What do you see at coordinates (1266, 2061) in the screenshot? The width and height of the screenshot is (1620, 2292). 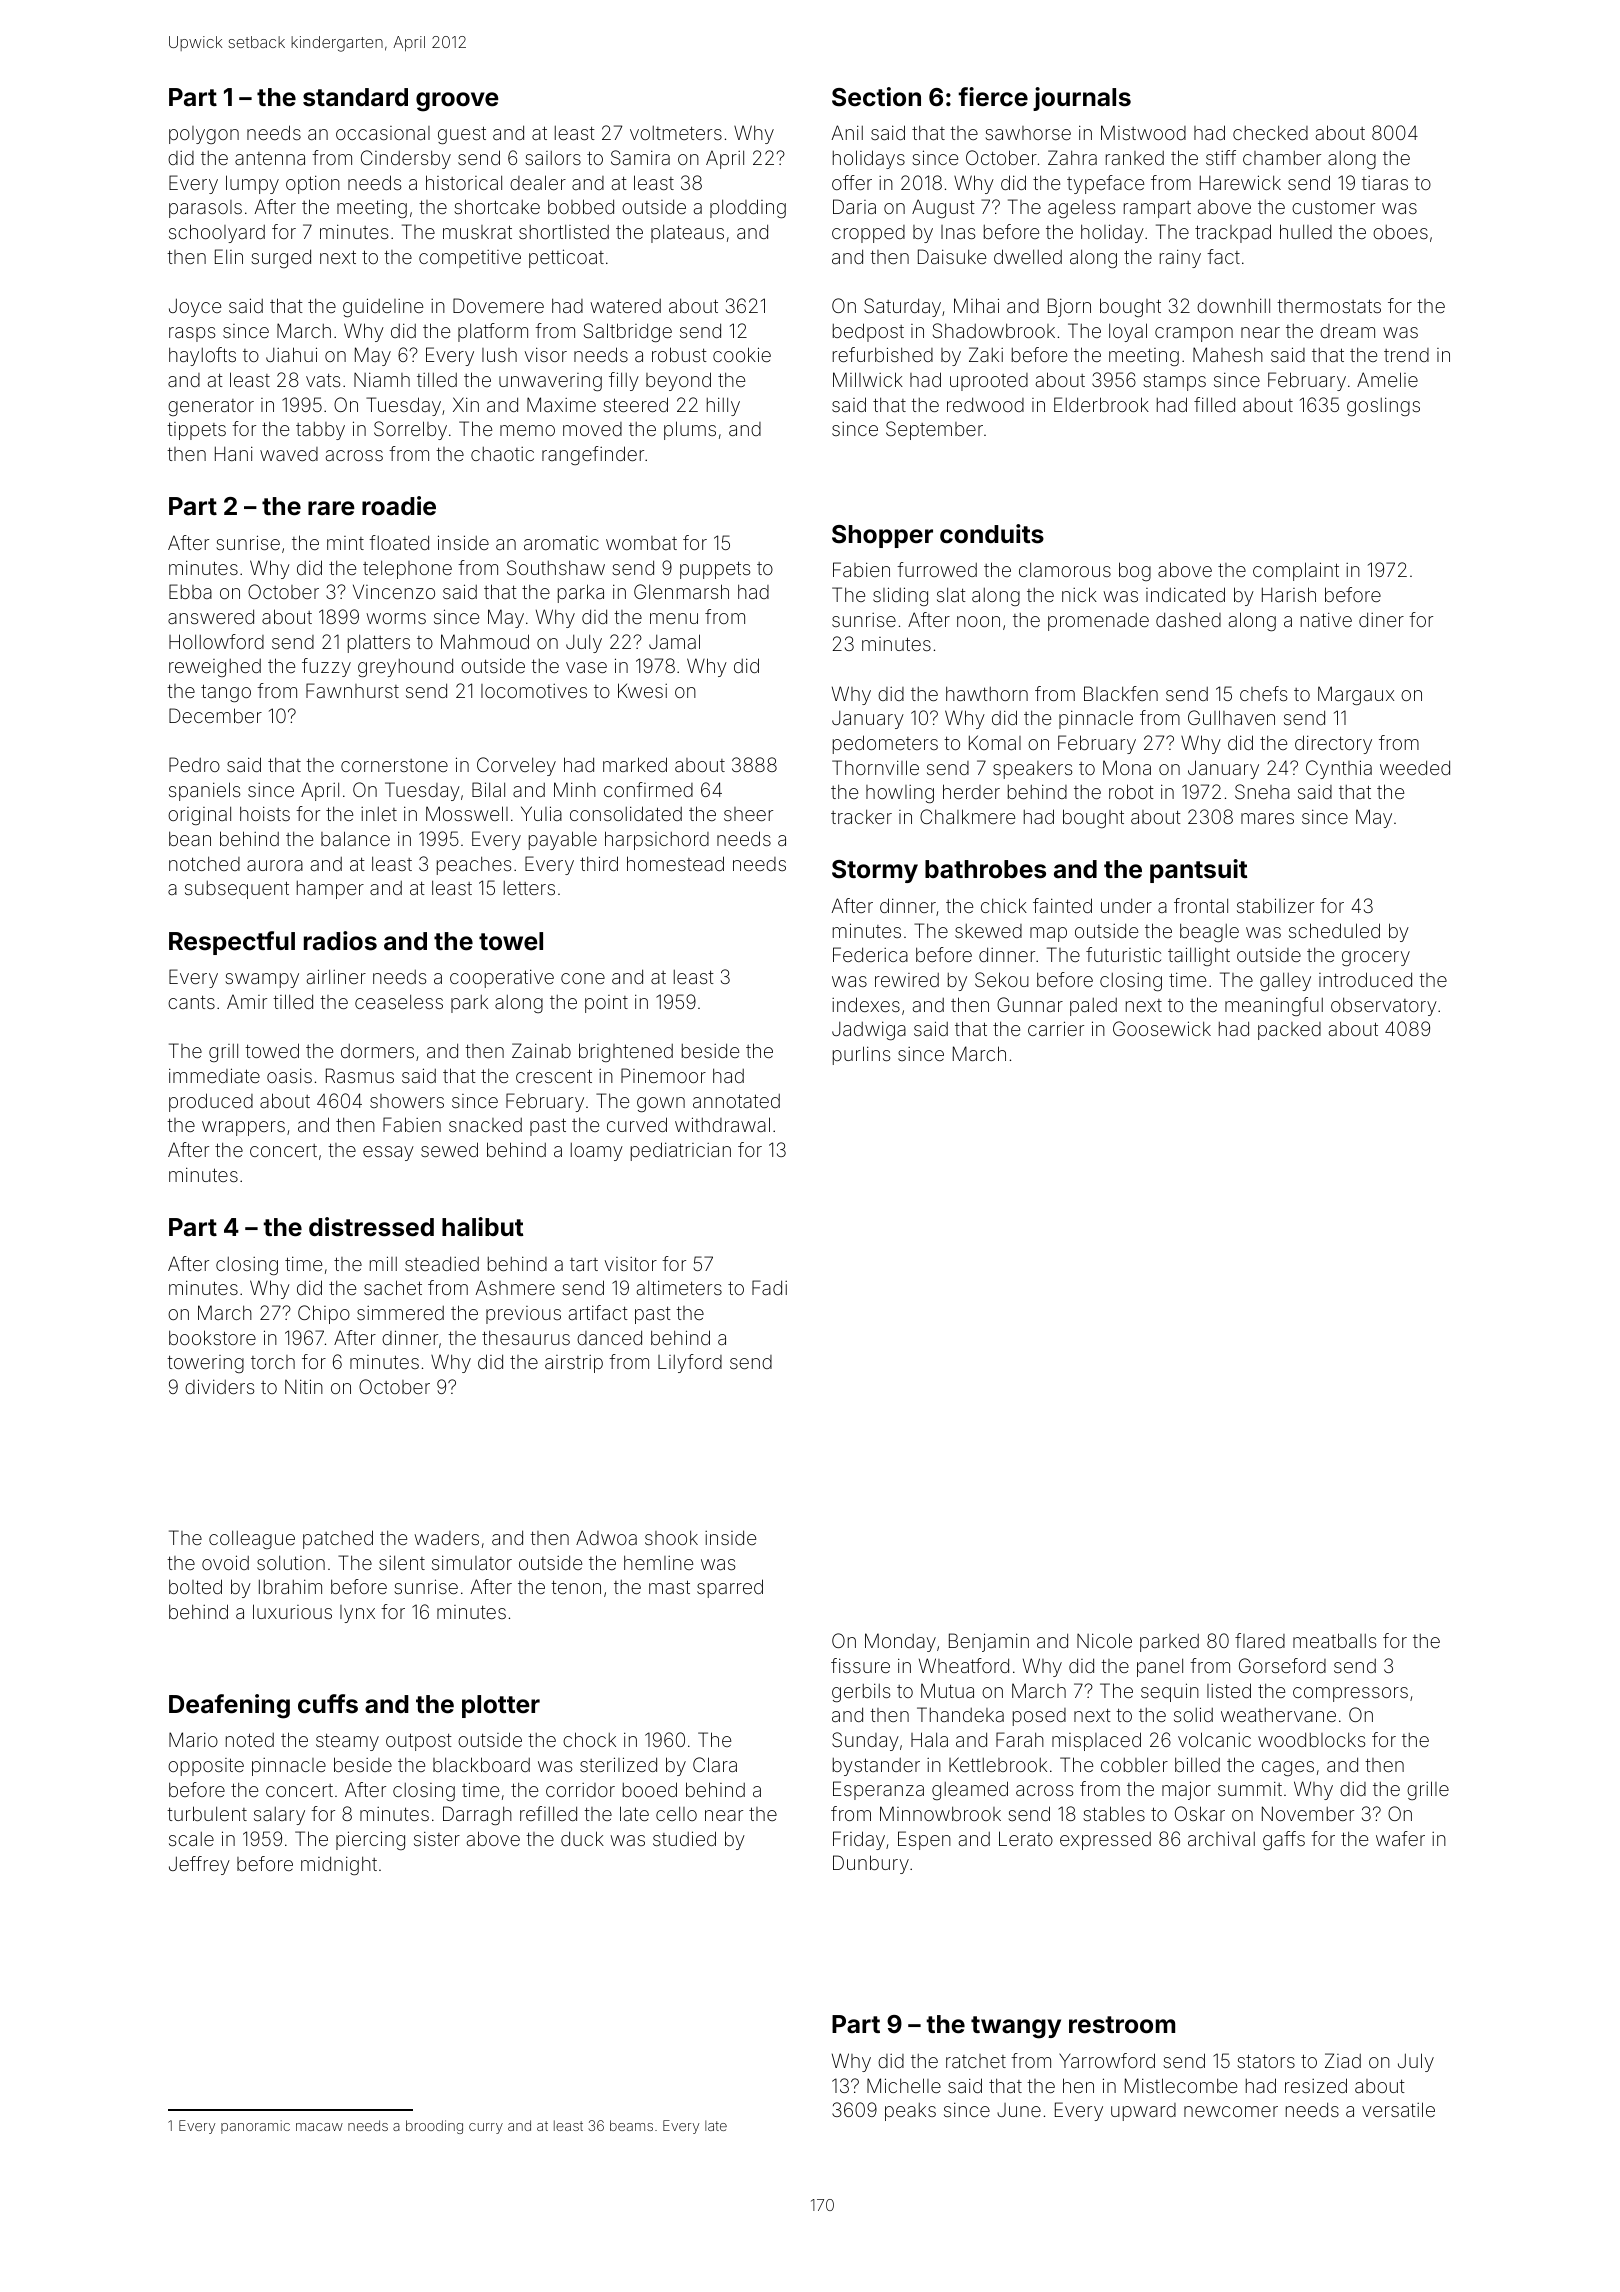 I see `stators` at bounding box center [1266, 2061].
